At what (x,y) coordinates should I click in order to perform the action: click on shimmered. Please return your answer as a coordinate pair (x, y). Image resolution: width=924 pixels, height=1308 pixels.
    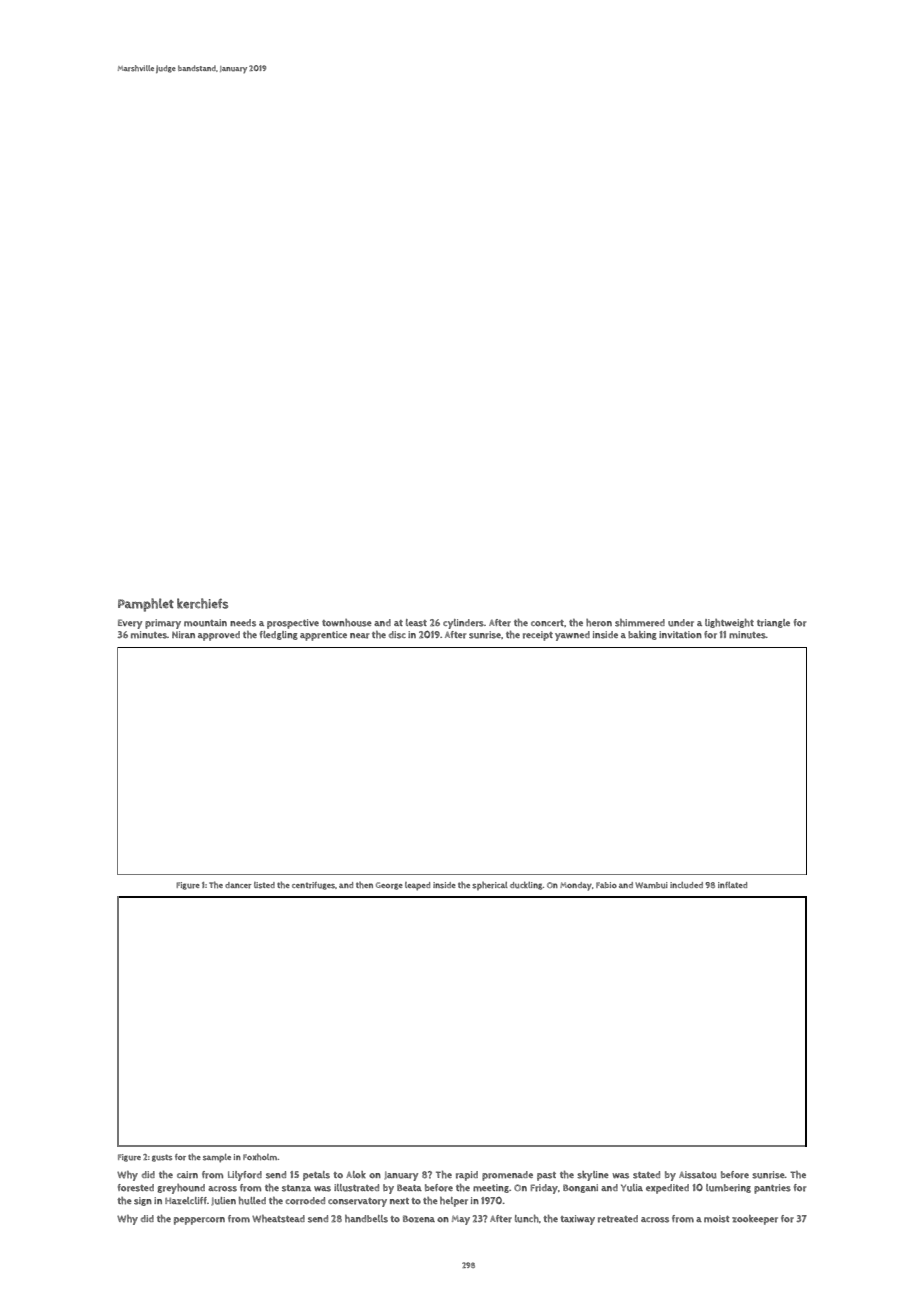
    Looking at the image, I should click on (640, 623).
